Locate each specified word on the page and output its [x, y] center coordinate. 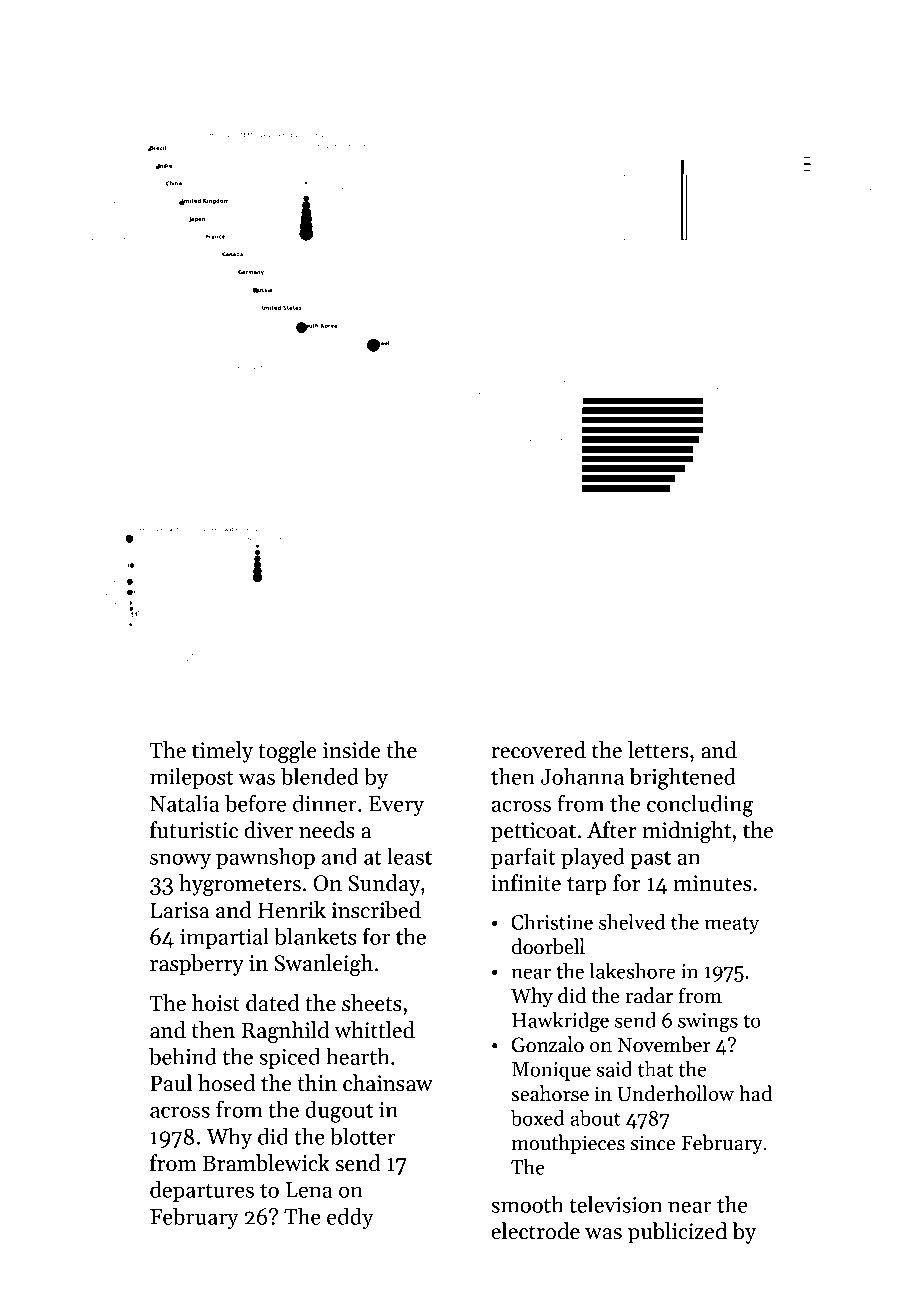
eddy [350, 1218]
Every [396, 806]
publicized [677, 1233]
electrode [535, 1231]
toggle [287, 752]
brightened [683, 778]
